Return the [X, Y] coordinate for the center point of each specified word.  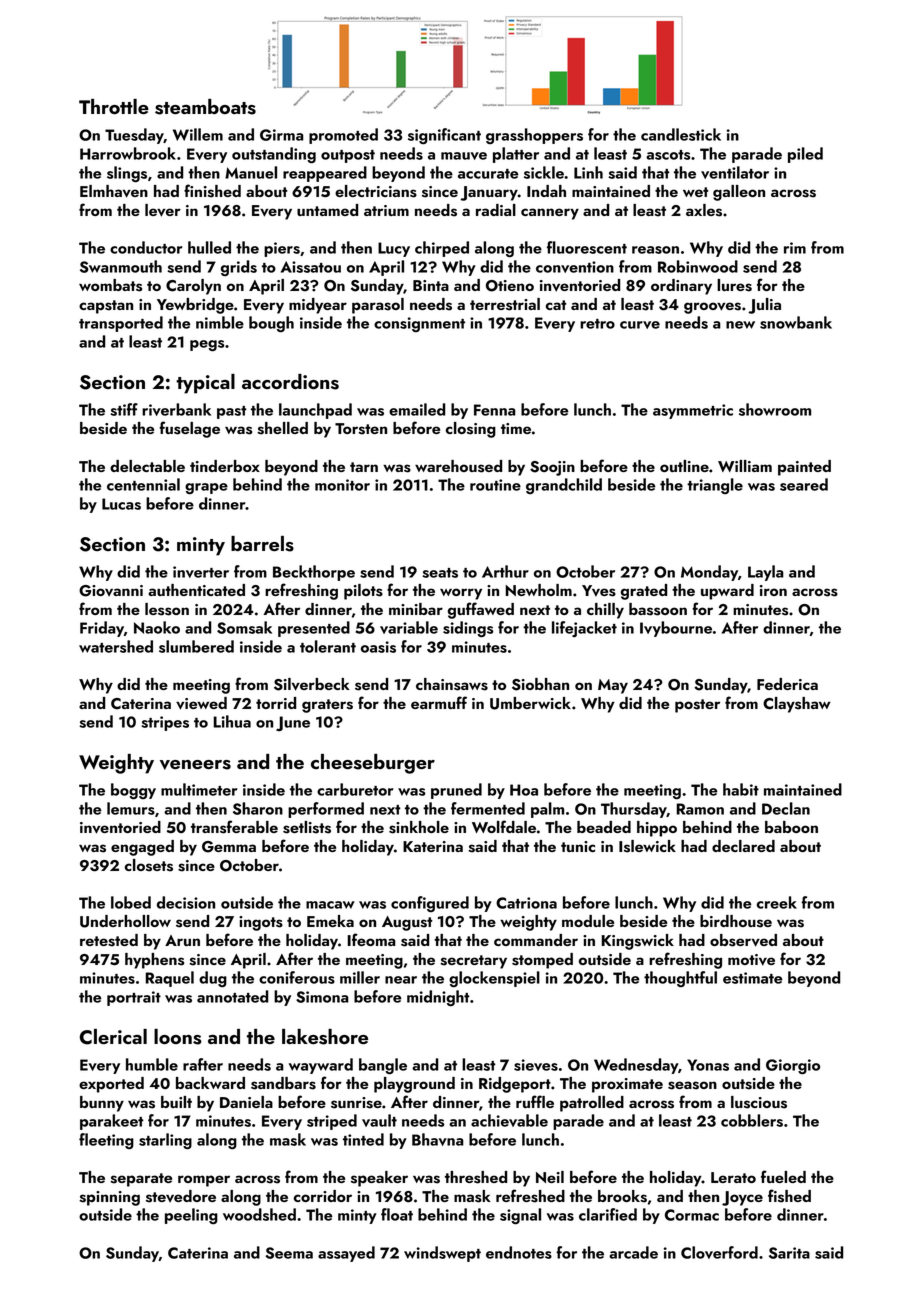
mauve [464, 156]
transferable [234, 827]
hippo [657, 829]
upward [727, 592]
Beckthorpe [314, 573]
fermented [488, 808]
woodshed [259, 1214]
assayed [346, 1254]
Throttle [114, 106]
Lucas [121, 504]
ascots [668, 155]
